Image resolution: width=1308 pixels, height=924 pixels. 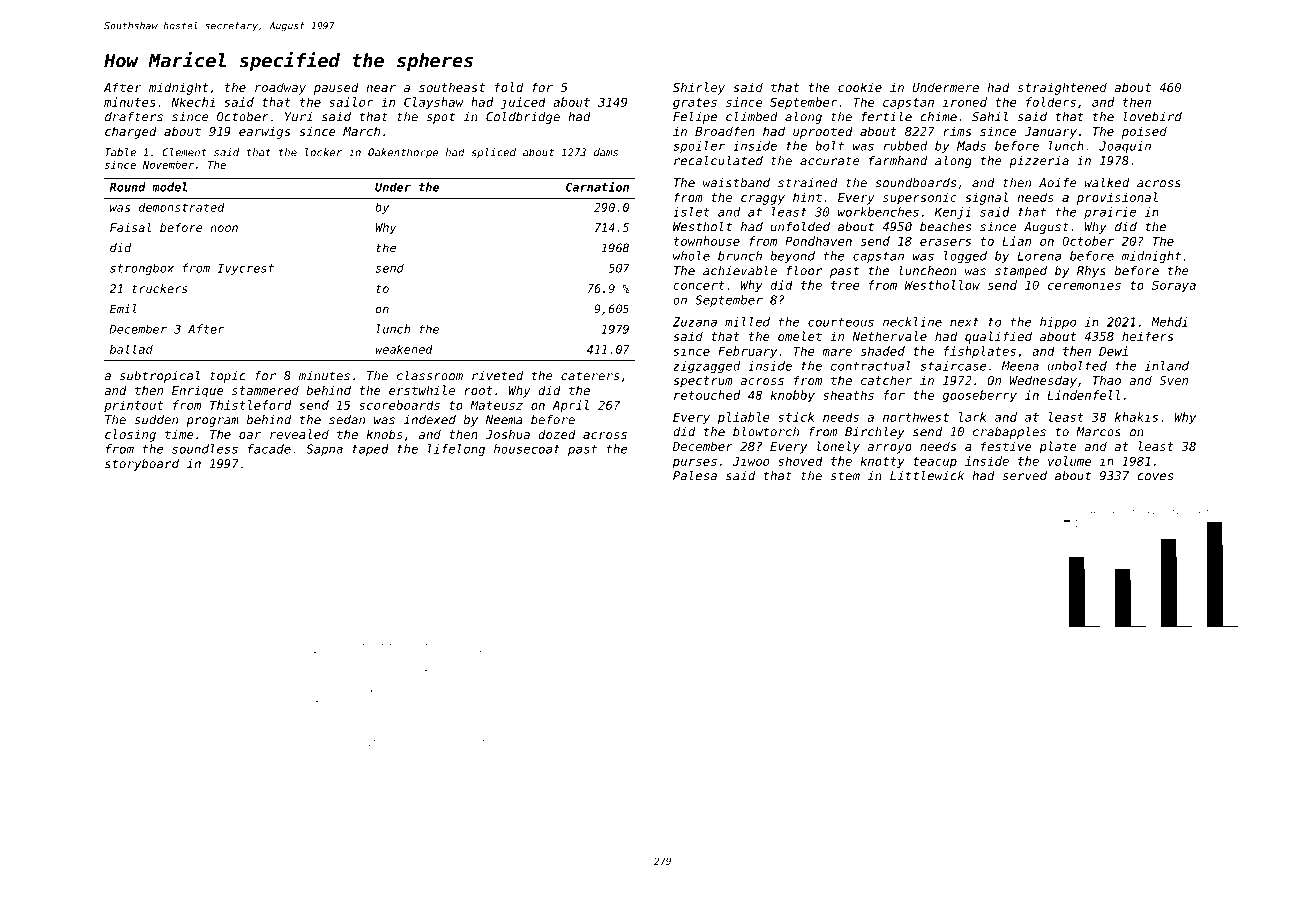 I want to click on weakened, so click(x=404, y=349).
